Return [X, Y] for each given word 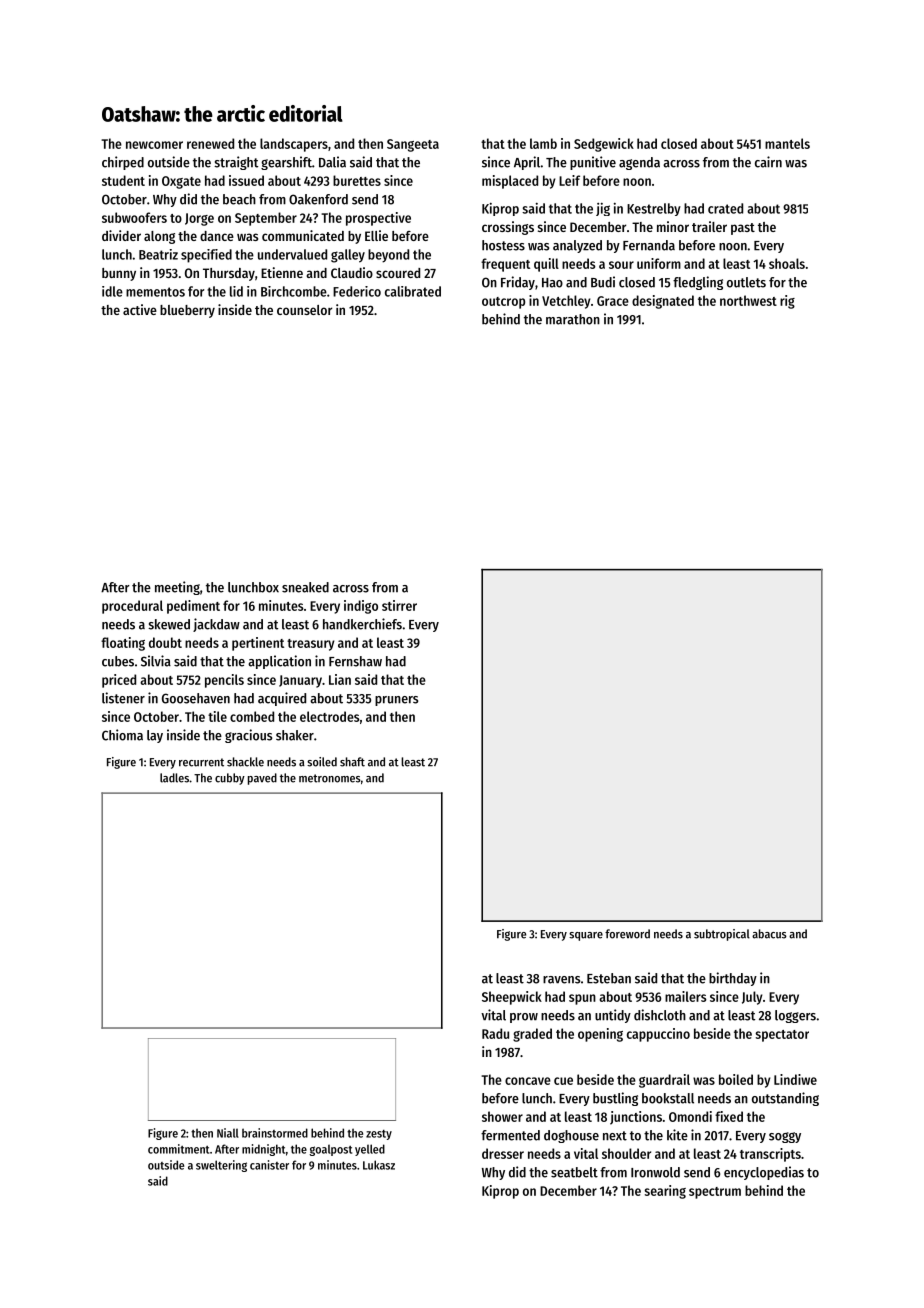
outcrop [503, 303]
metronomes [330, 778]
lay [155, 736]
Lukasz [379, 1165]
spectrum [715, 1193]
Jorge [199, 219]
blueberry [187, 311]
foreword [627, 934]
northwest [748, 300]
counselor [304, 310]
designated [663, 302]
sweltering [221, 1166]
